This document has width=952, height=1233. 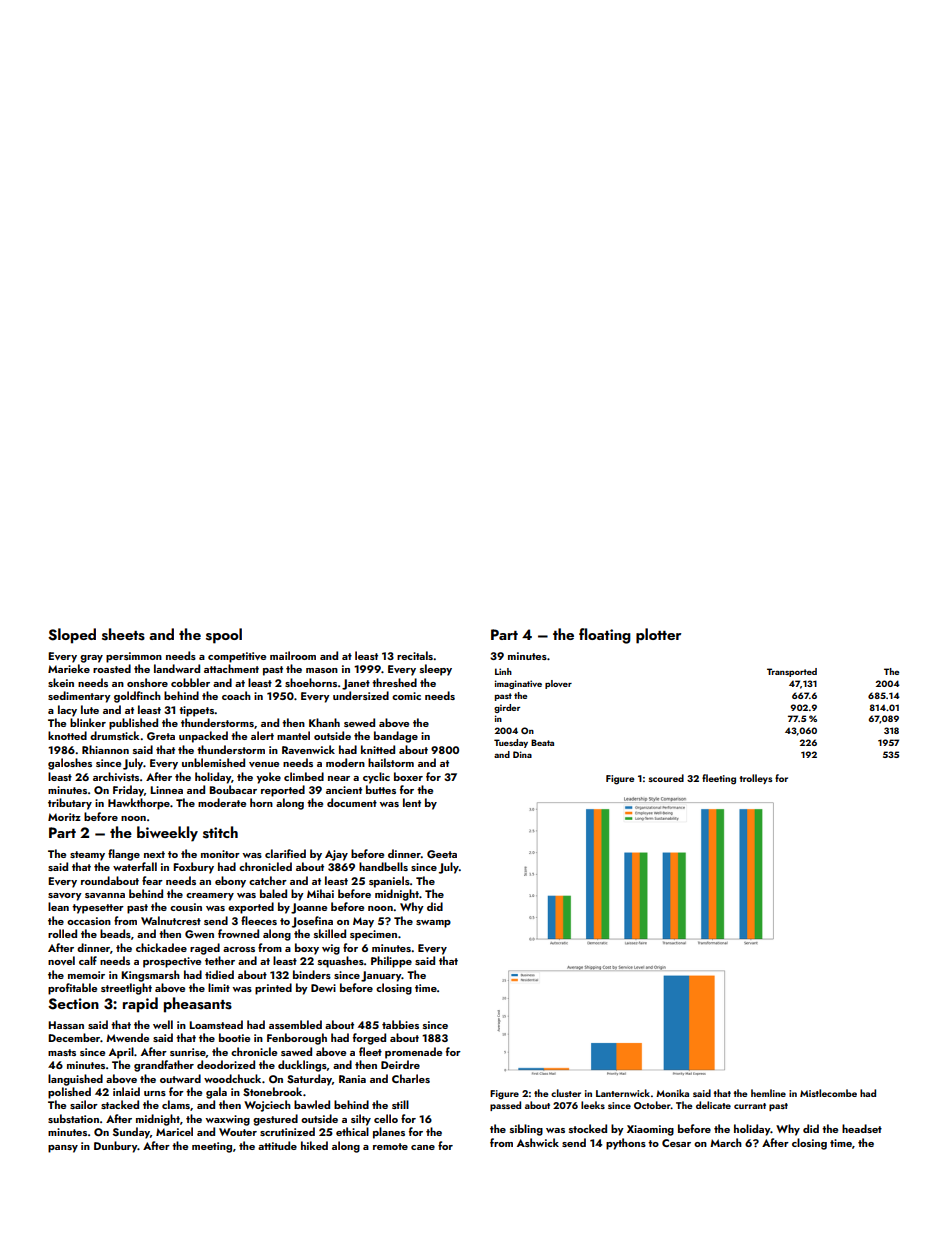 What do you see at coordinates (116, 1147) in the document?
I see `Dunbury` at bounding box center [116, 1147].
